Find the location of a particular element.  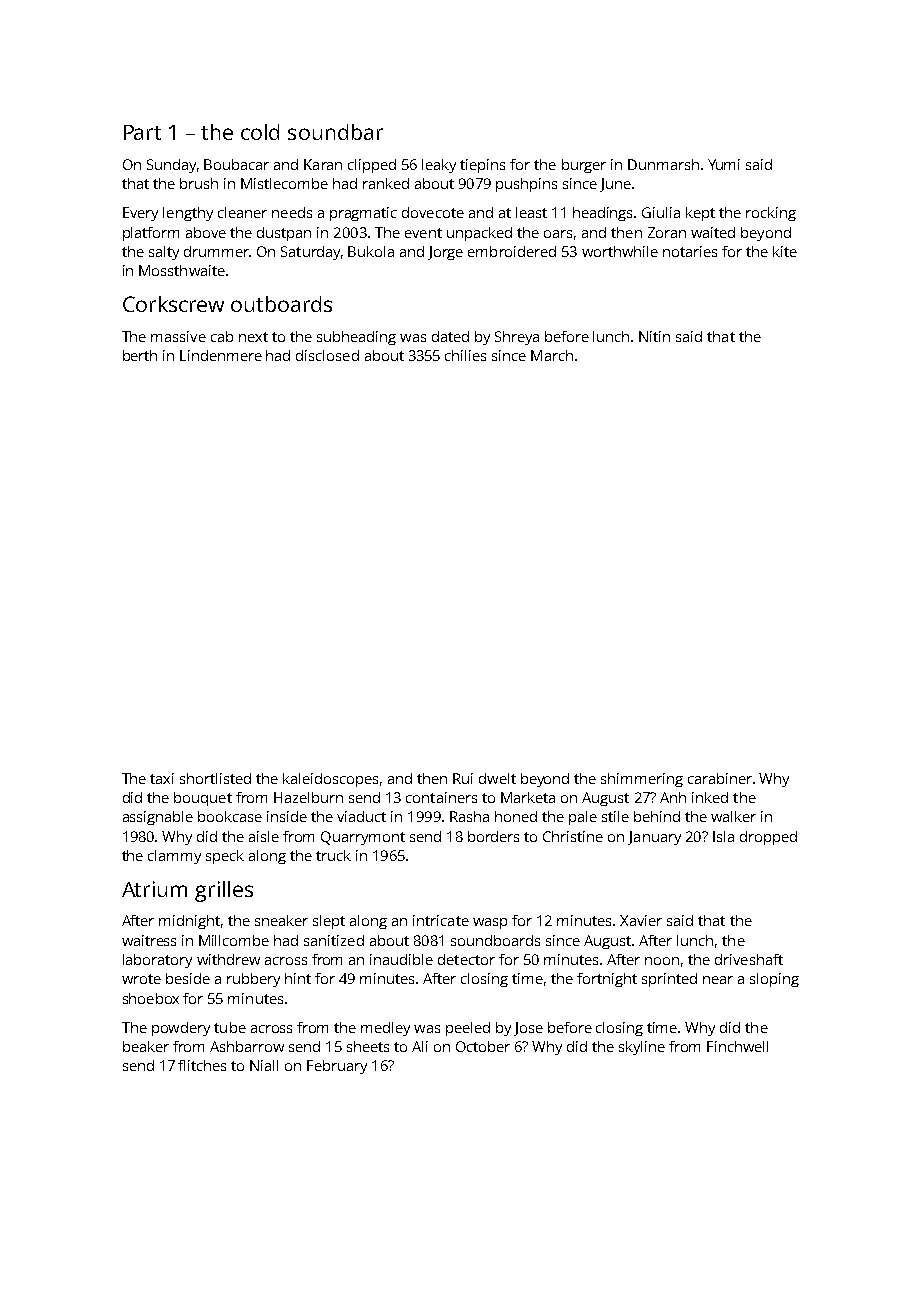

Corkscrew is located at coordinates (173, 304).
